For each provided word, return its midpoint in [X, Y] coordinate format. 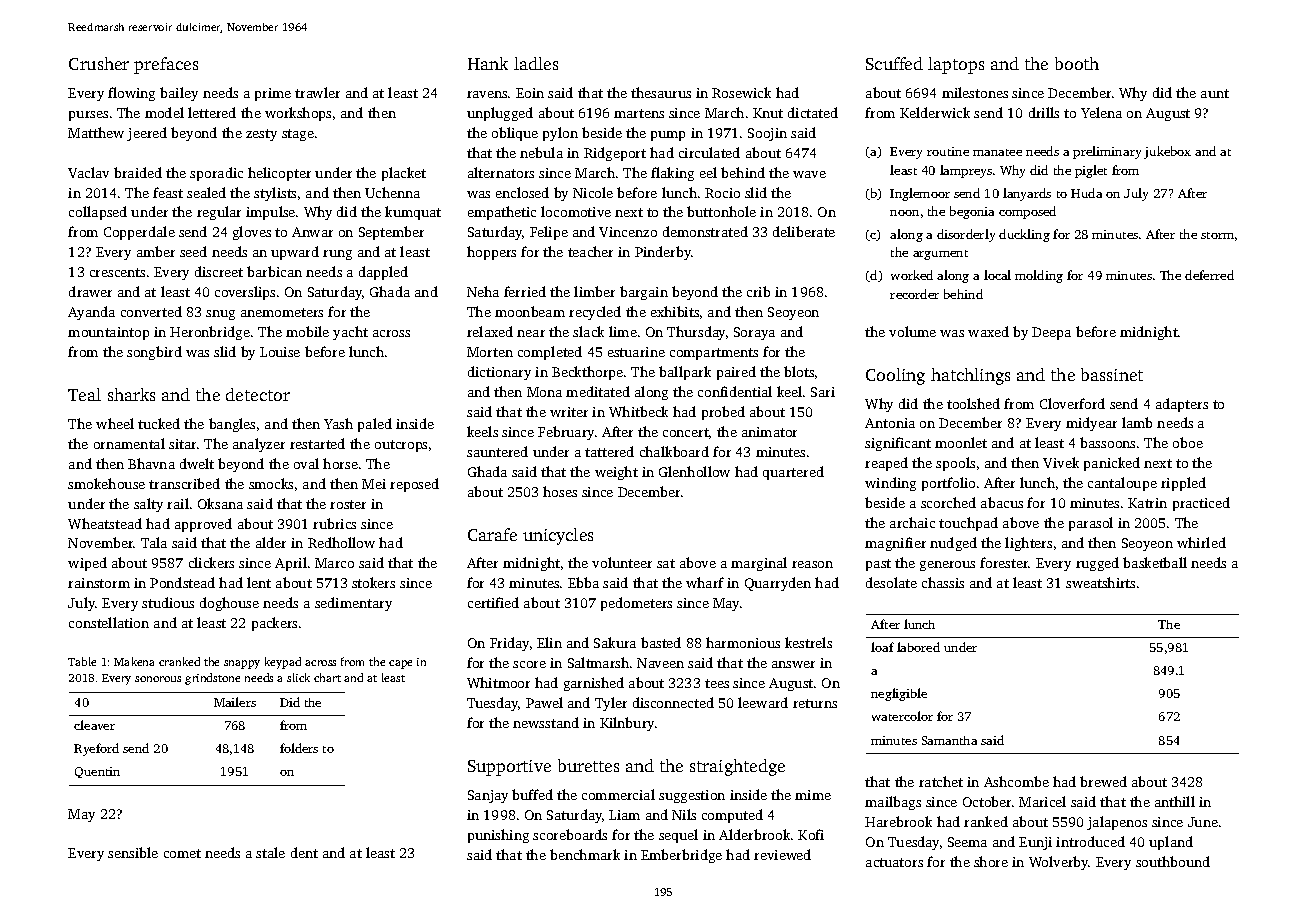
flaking [672, 174]
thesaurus [661, 92]
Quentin [97, 772]
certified [493, 602]
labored [918, 647]
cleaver [94, 725]
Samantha [949, 740]
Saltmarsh [598, 662]
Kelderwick [935, 112]
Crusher [99, 63]
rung [337, 255]
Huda [1086, 193]
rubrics [334, 523]
